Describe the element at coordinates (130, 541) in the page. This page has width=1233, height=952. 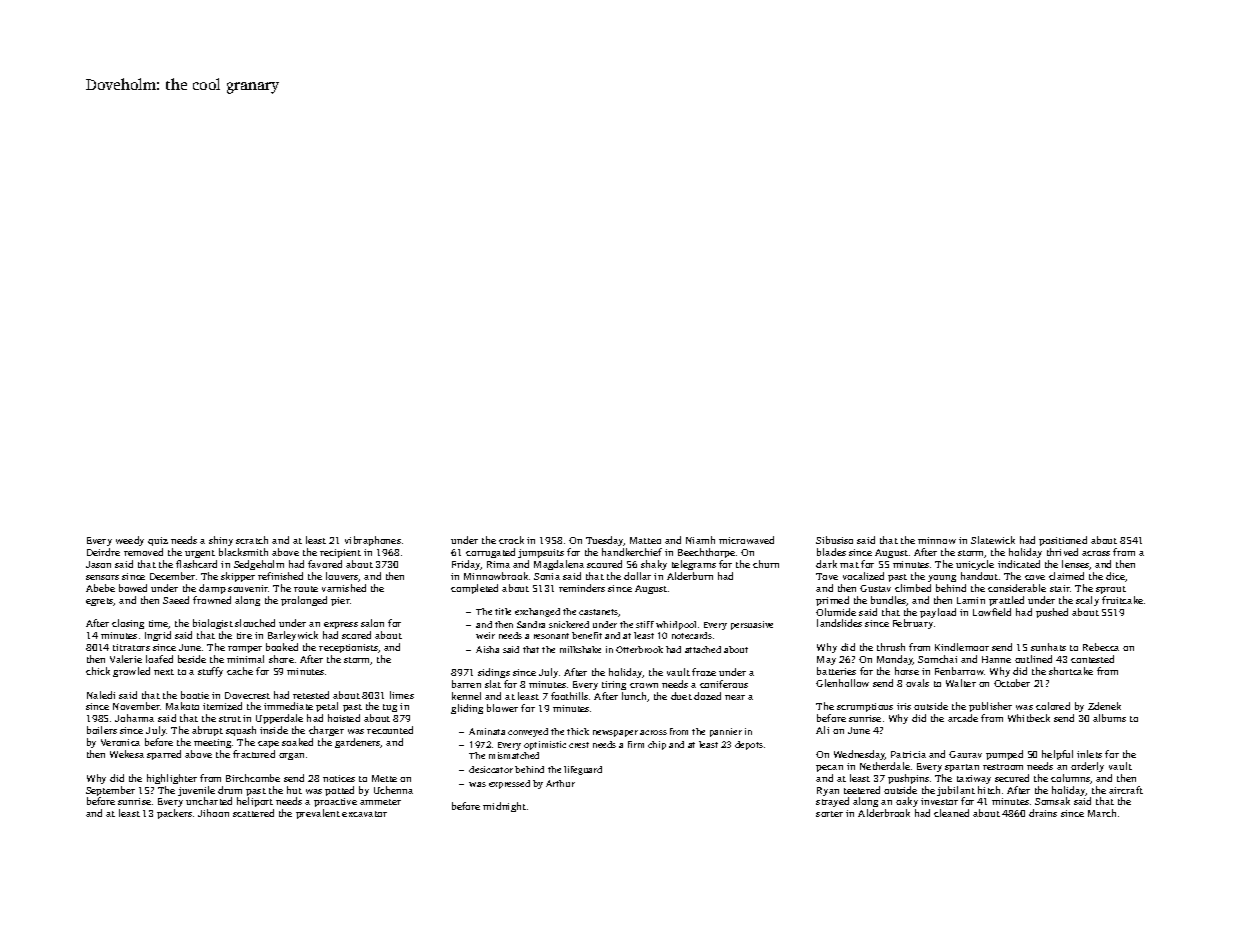
I see `weedy` at that location.
